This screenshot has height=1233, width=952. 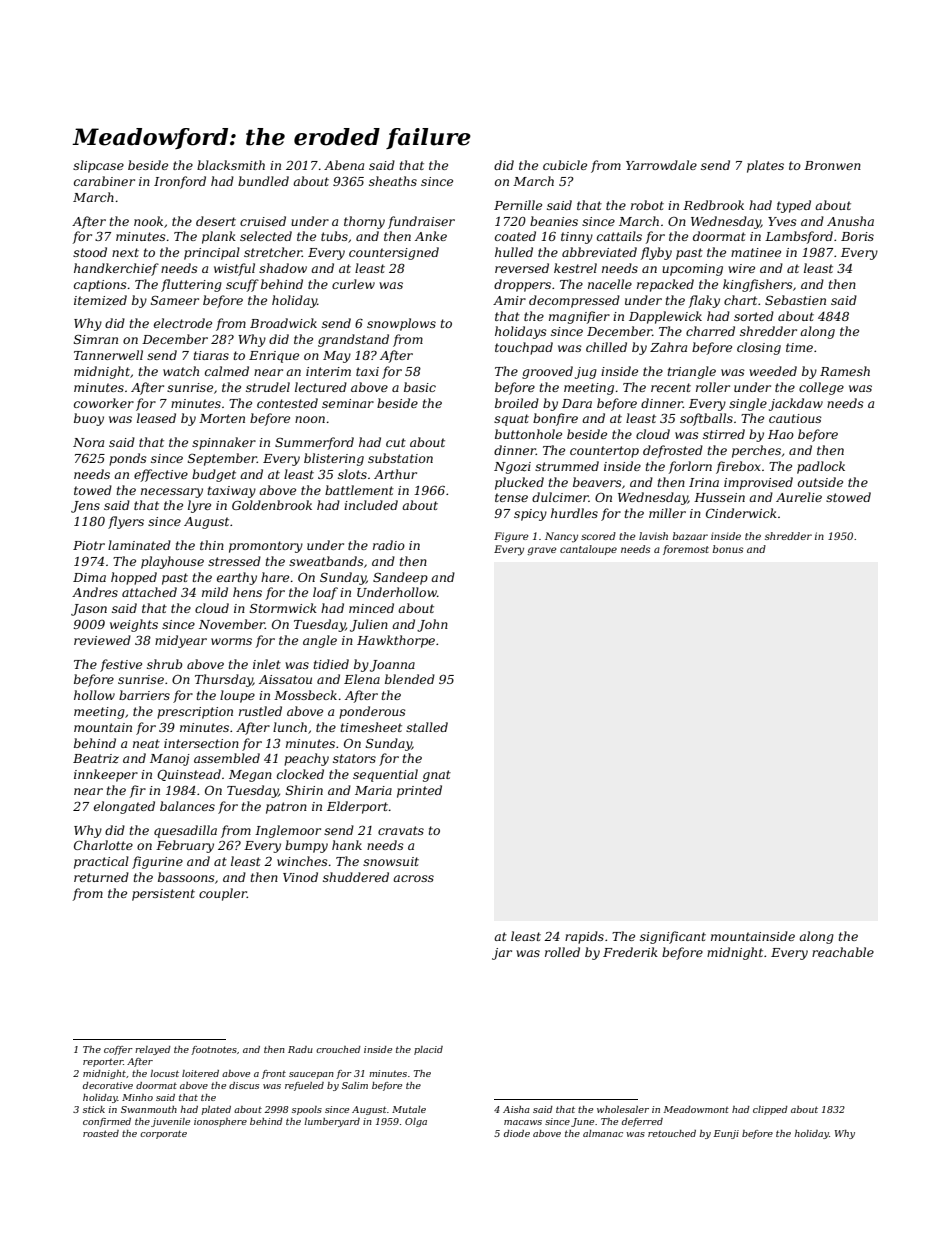 What do you see at coordinates (216, 221) in the screenshot?
I see `desert` at bounding box center [216, 221].
